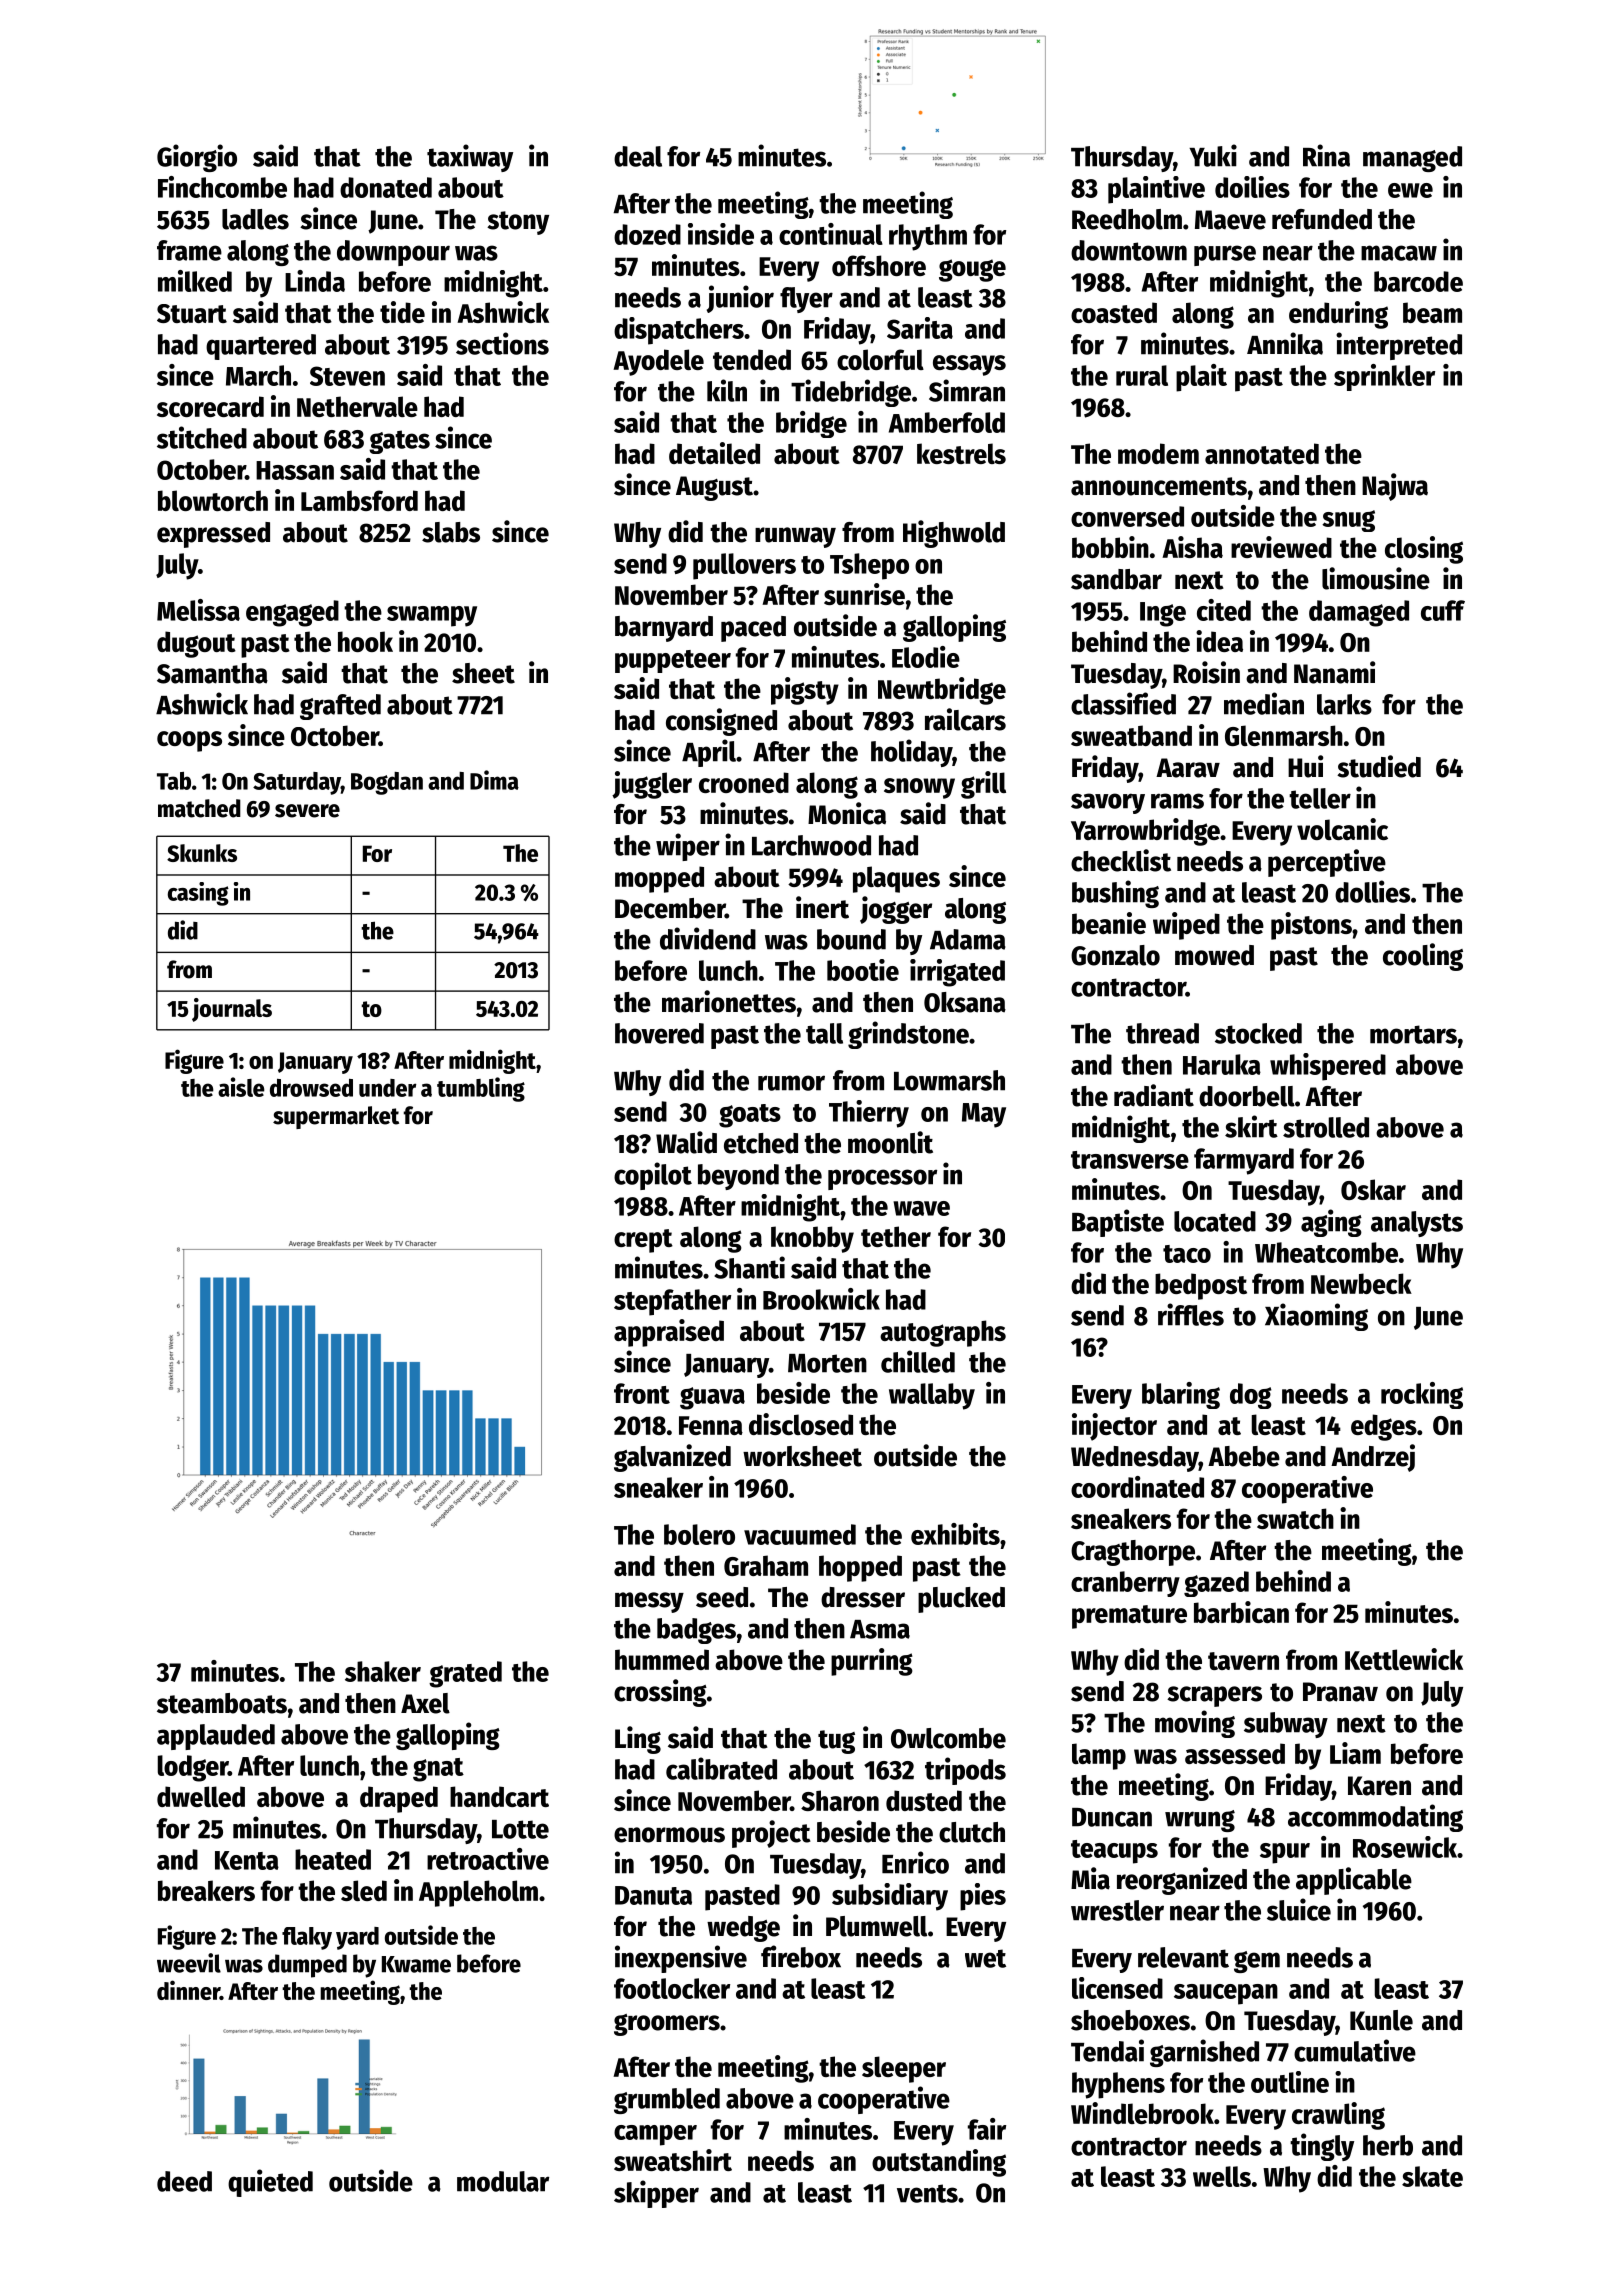  Describe the element at coordinates (904, 2069) in the document. I see `sleeper` at that location.
